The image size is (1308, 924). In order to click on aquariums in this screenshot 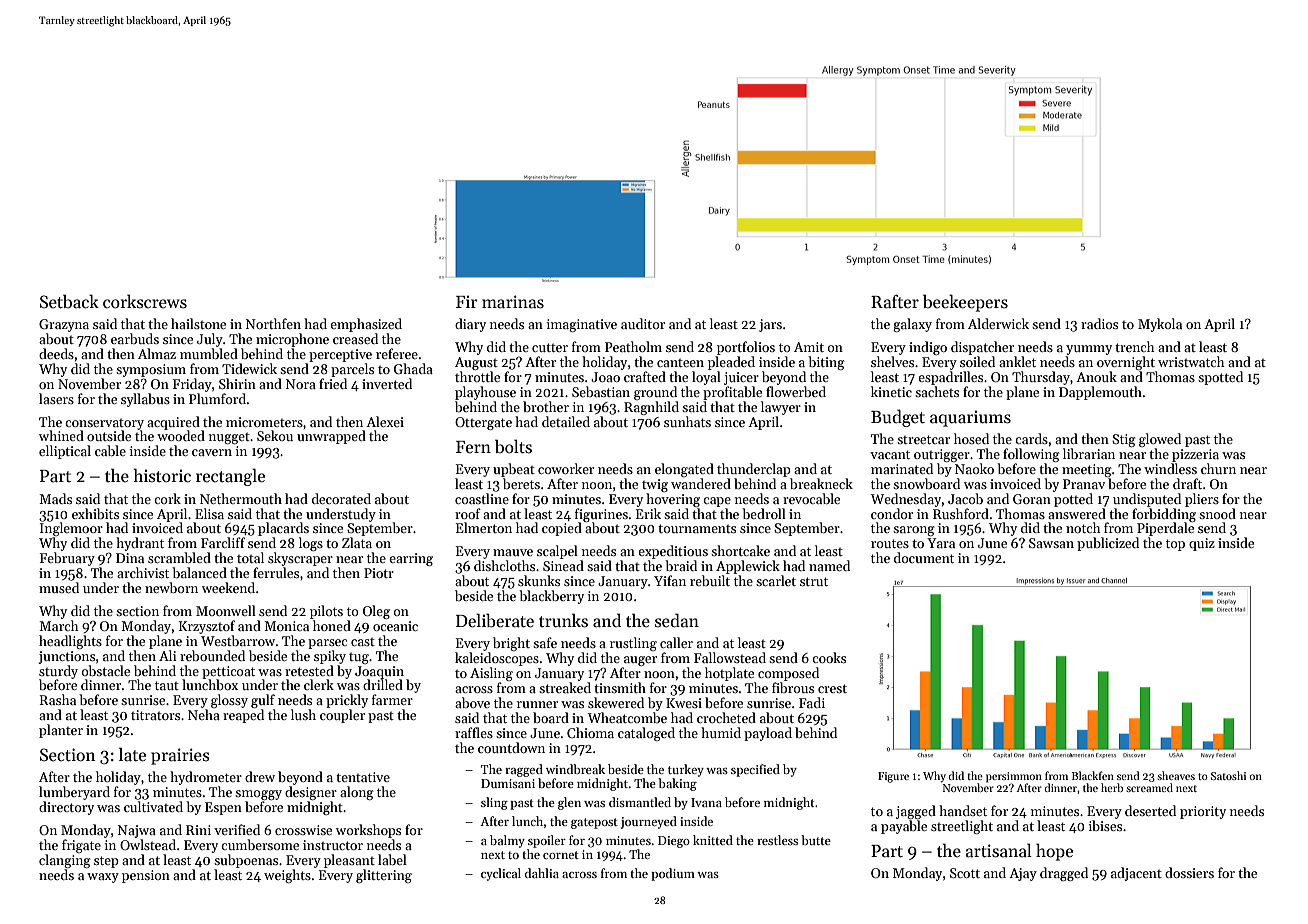, I will do `click(970, 418)`.
